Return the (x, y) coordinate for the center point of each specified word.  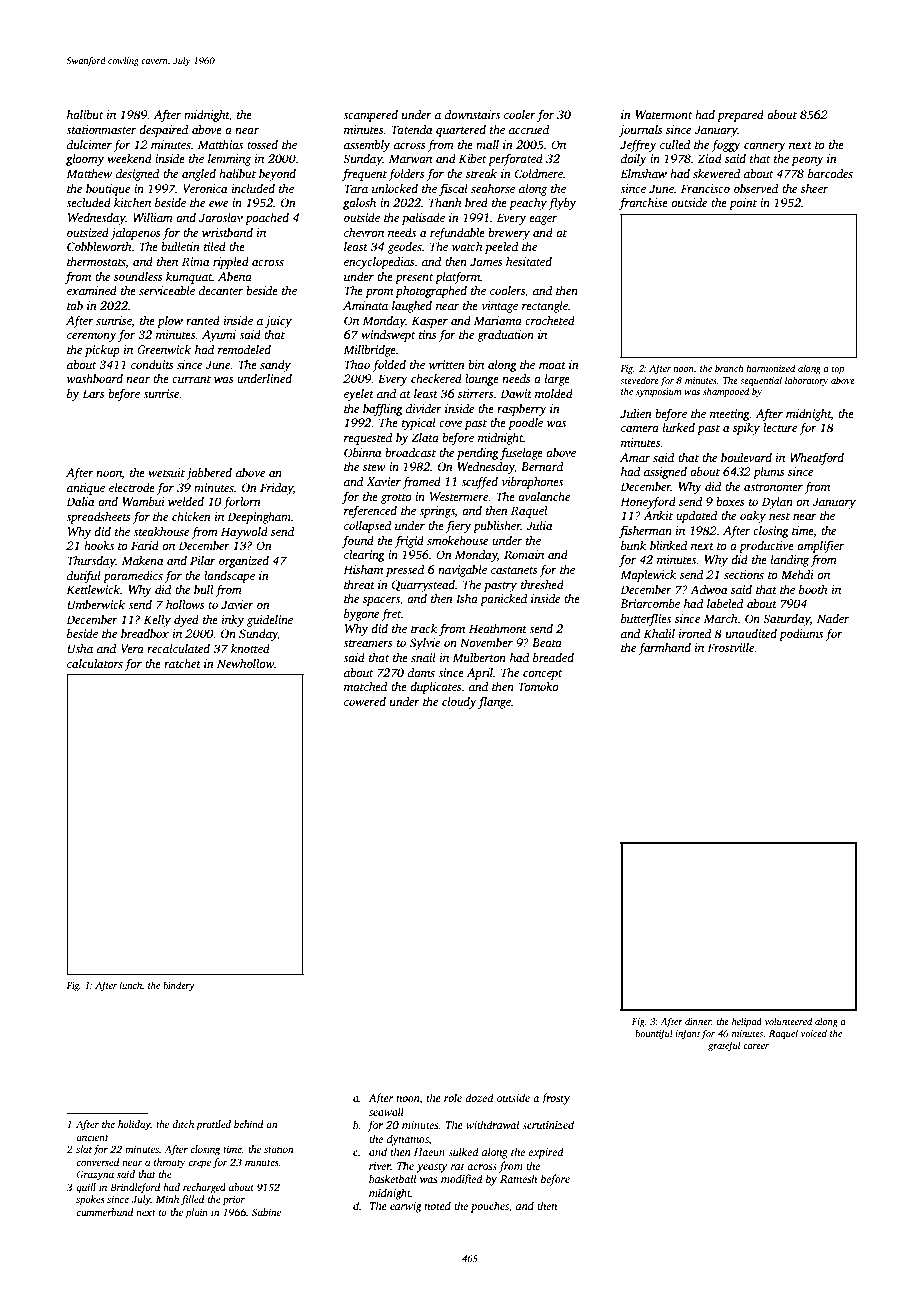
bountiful (654, 1034)
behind (248, 1124)
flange (494, 703)
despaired (163, 131)
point (743, 204)
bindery (179, 986)
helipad (747, 1022)
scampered (370, 116)
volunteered (788, 1021)
